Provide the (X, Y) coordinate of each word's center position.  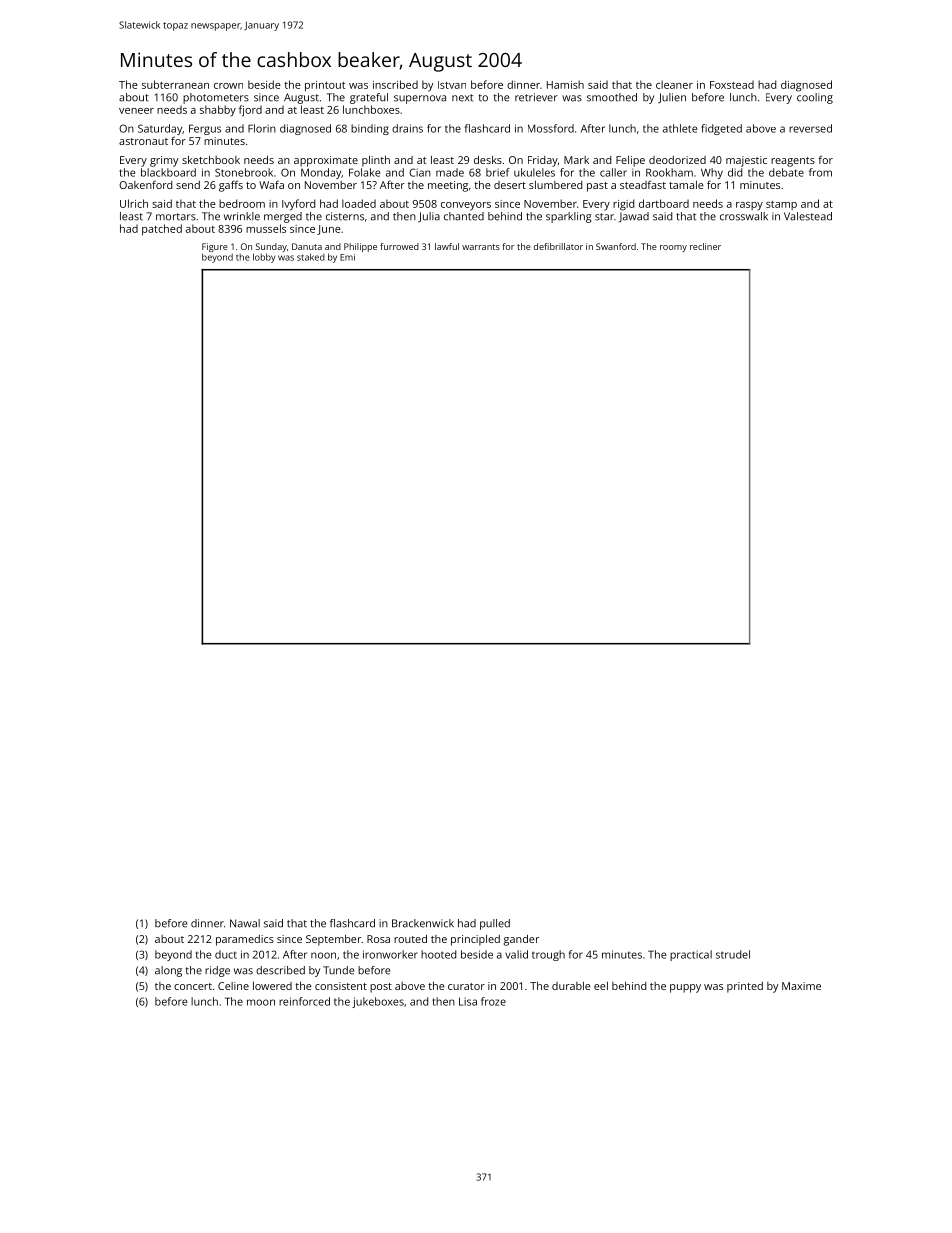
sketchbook (211, 160)
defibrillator (558, 246)
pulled (495, 924)
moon (261, 1002)
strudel (733, 954)
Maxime (801, 986)
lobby (264, 258)
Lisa (468, 1001)
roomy (673, 248)
